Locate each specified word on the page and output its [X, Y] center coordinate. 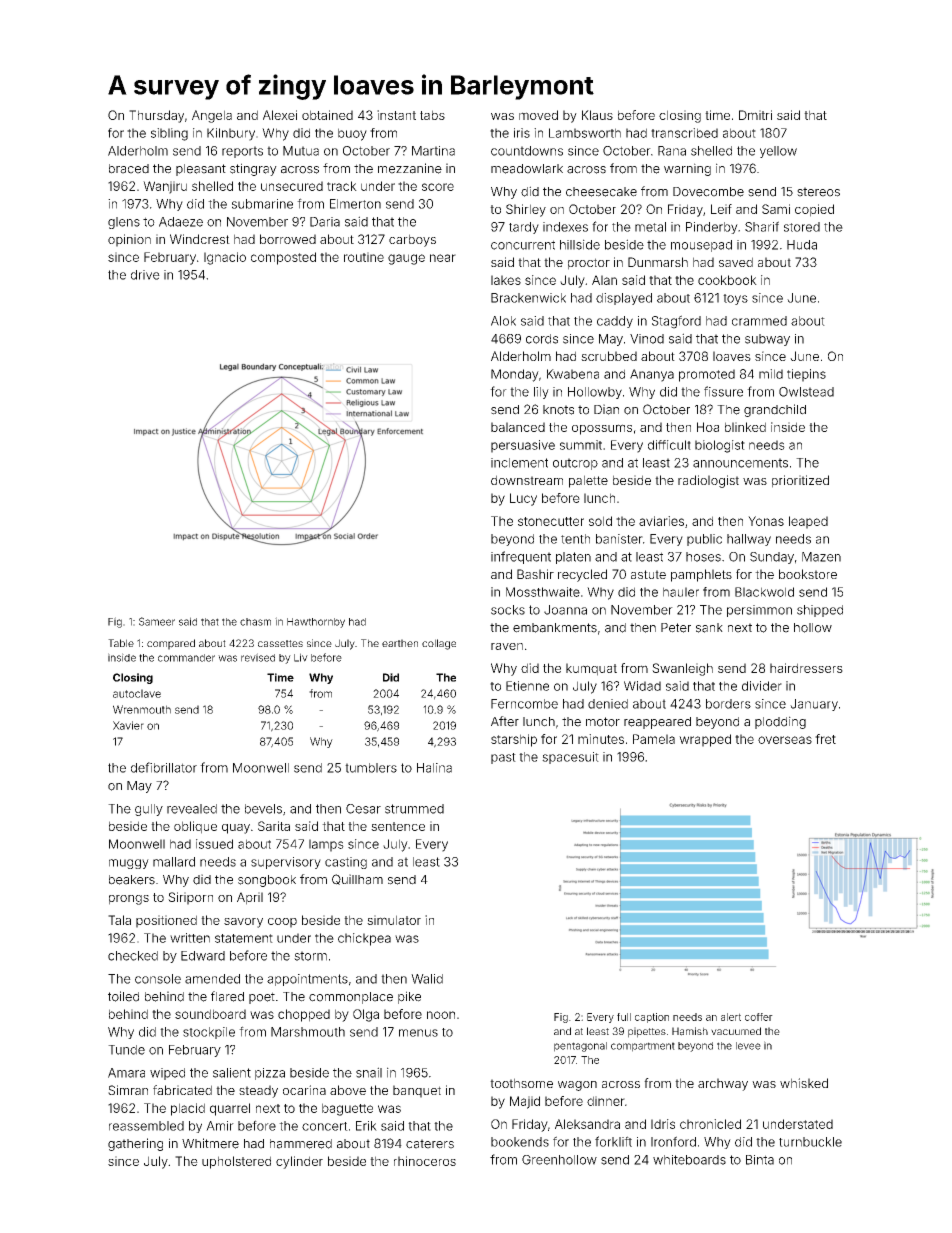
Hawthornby [316, 623]
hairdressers [806, 668]
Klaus [597, 115]
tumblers [371, 768]
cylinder [299, 1162]
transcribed [684, 133]
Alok [503, 321]
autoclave [137, 693]
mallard [174, 862]
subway [767, 340]
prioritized [800, 481]
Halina [434, 768]
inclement [519, 463]
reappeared [657, 723]
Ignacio [225, 258]
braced [129, 169]
